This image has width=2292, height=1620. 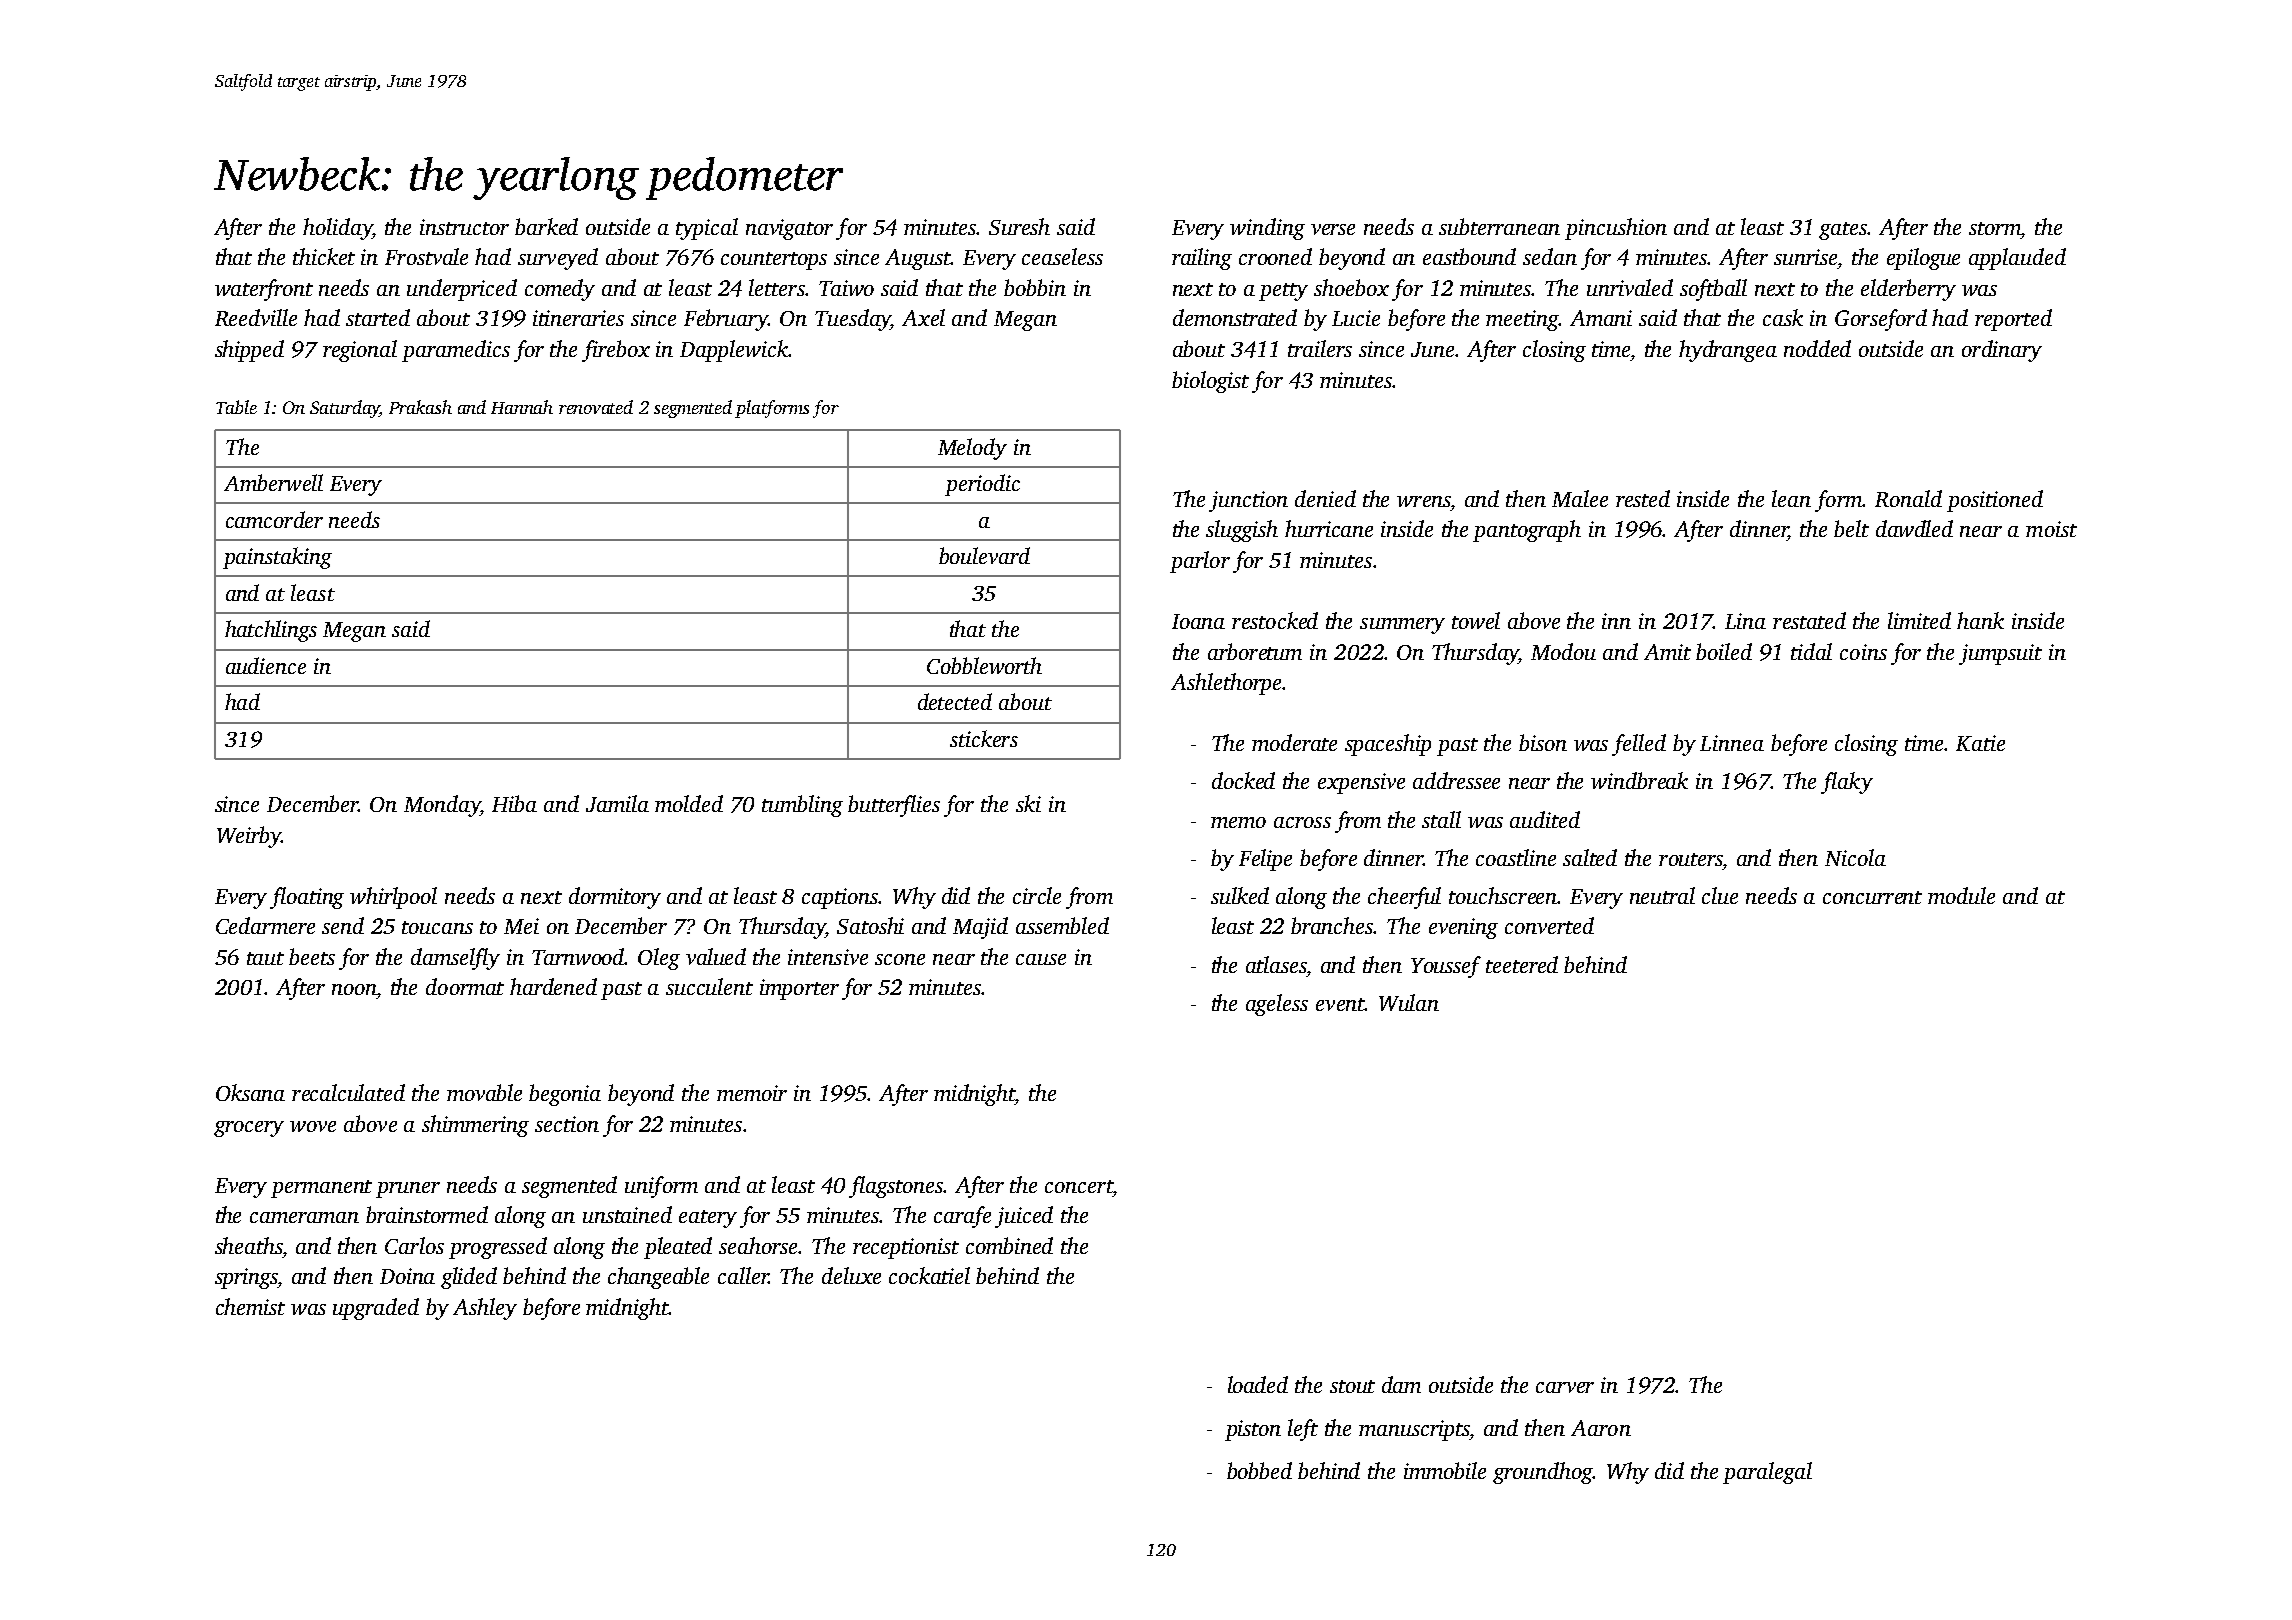 I want to click on Ashley, so click(x=485, y=1309).
